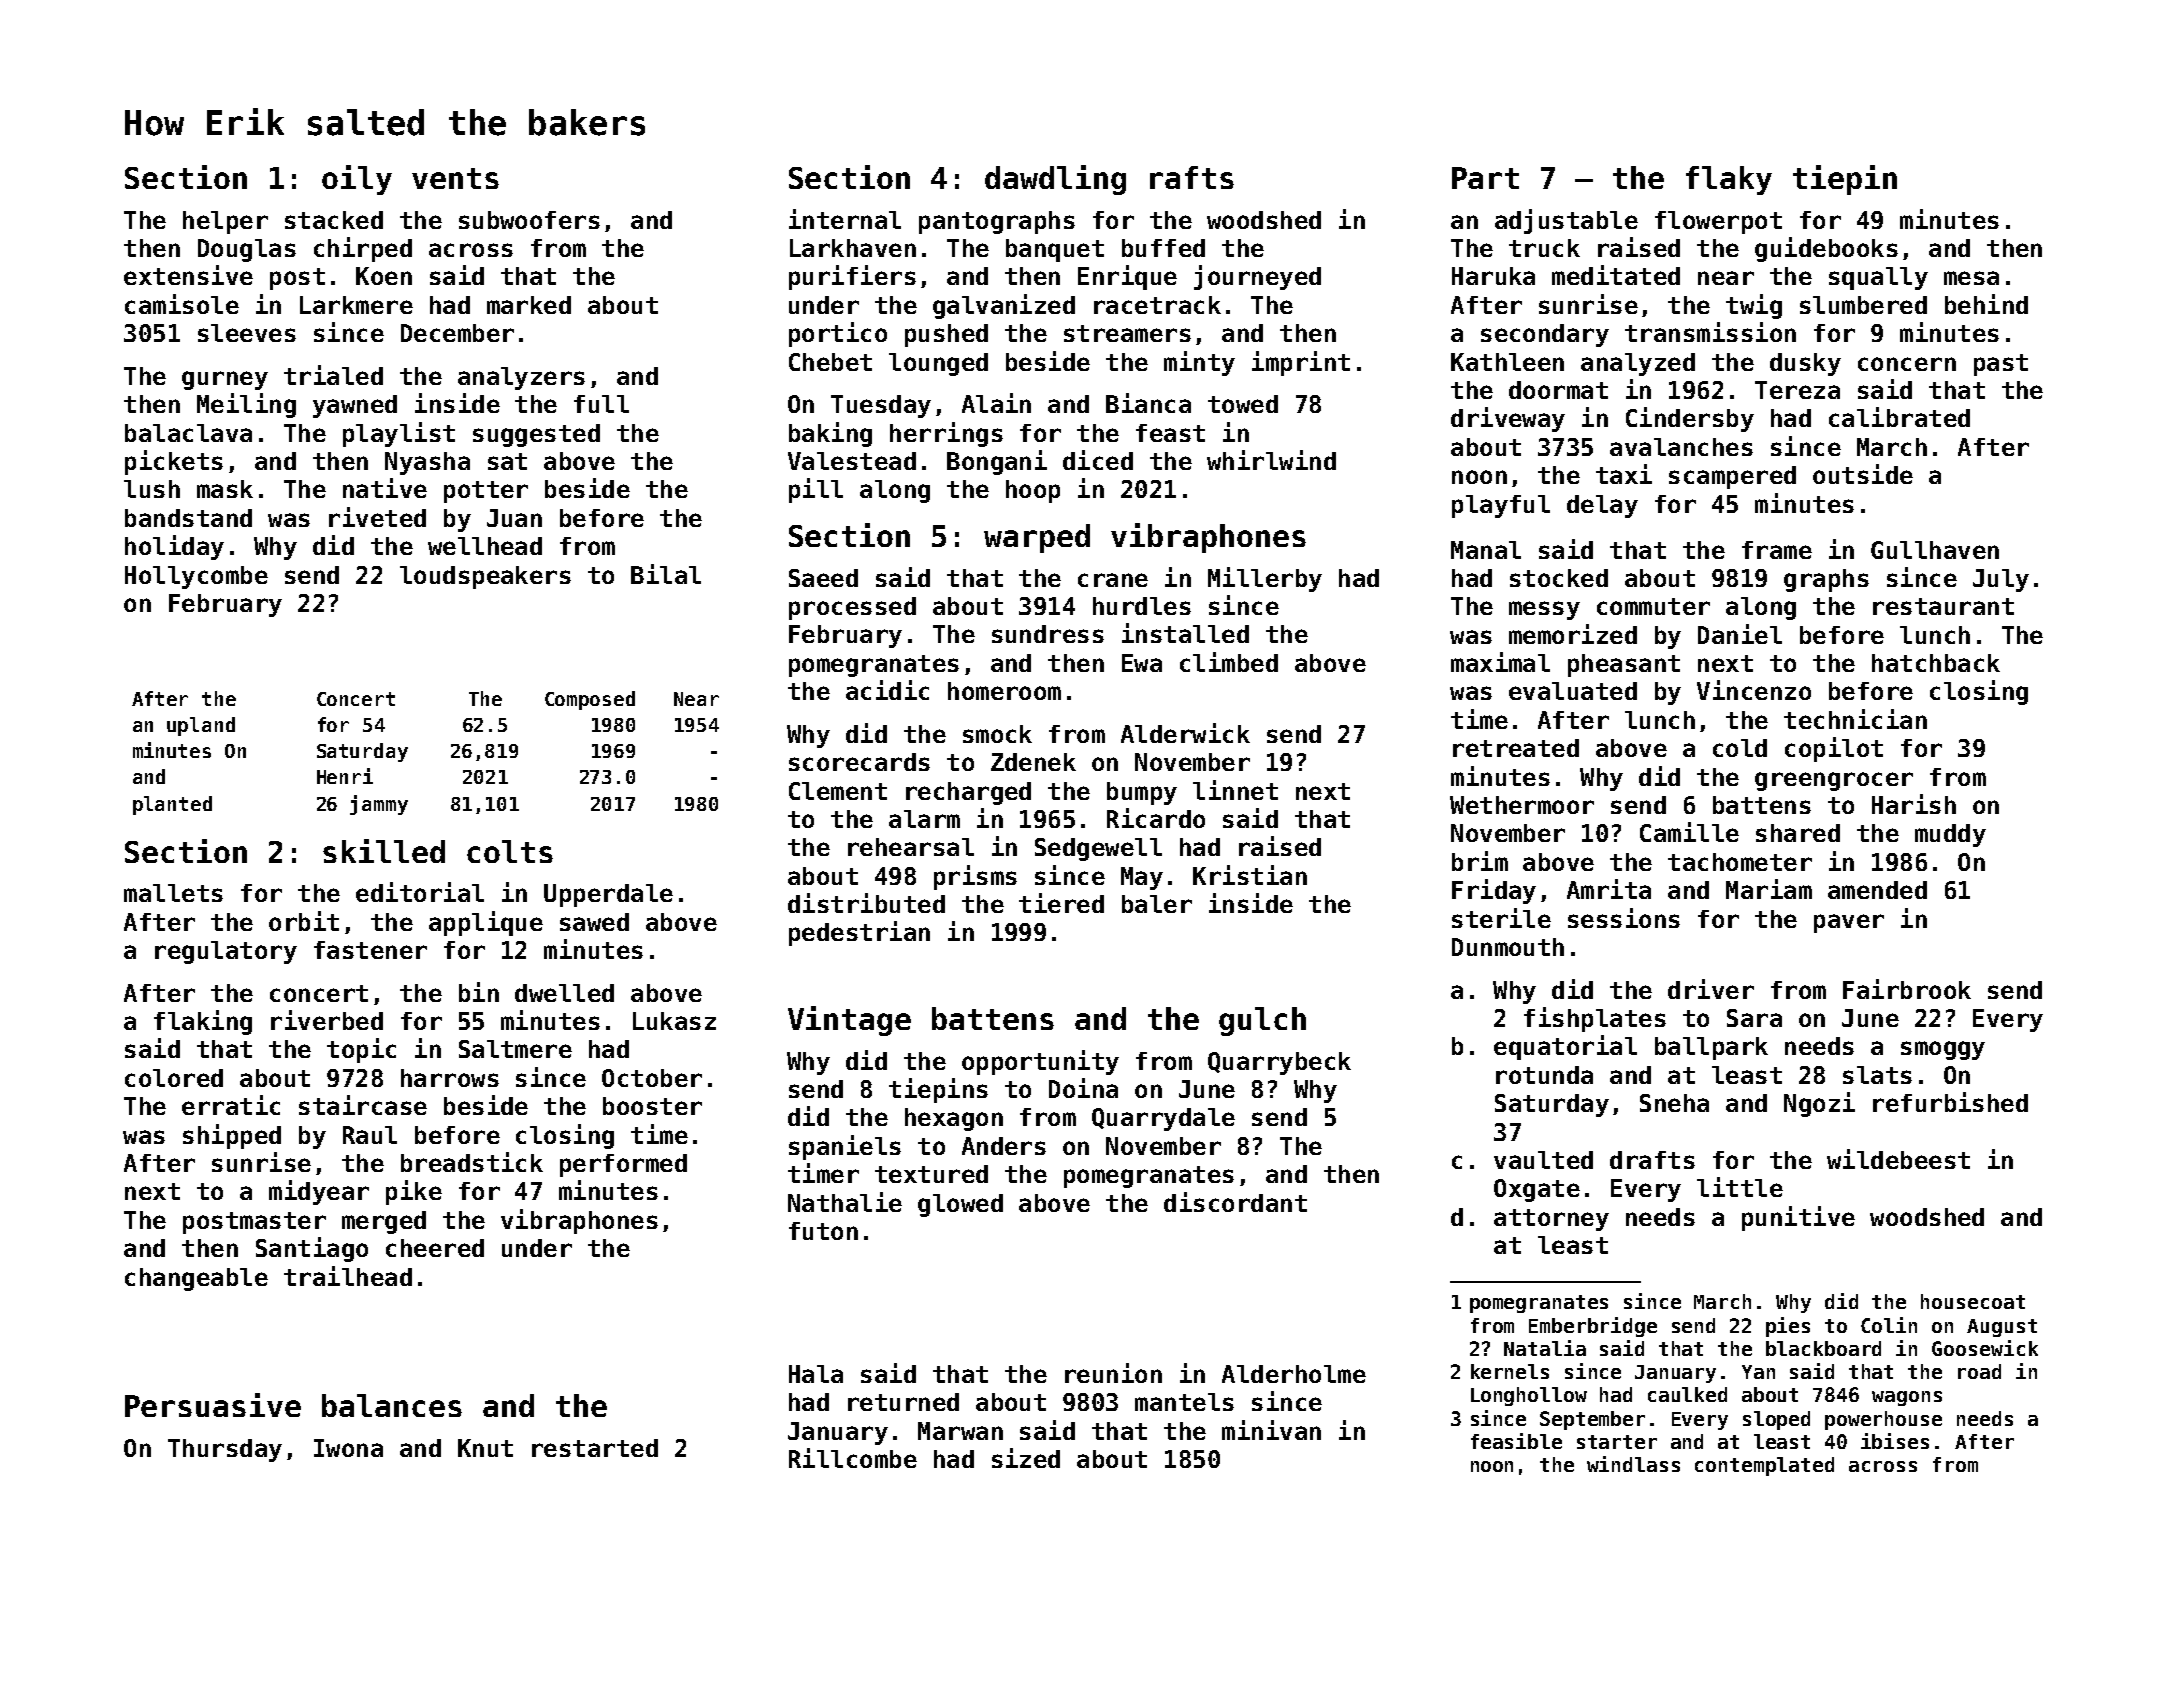  What do you see at coordinates (226, 952) in the document?
I see `regulatory` at bounding box center [226, 952].
